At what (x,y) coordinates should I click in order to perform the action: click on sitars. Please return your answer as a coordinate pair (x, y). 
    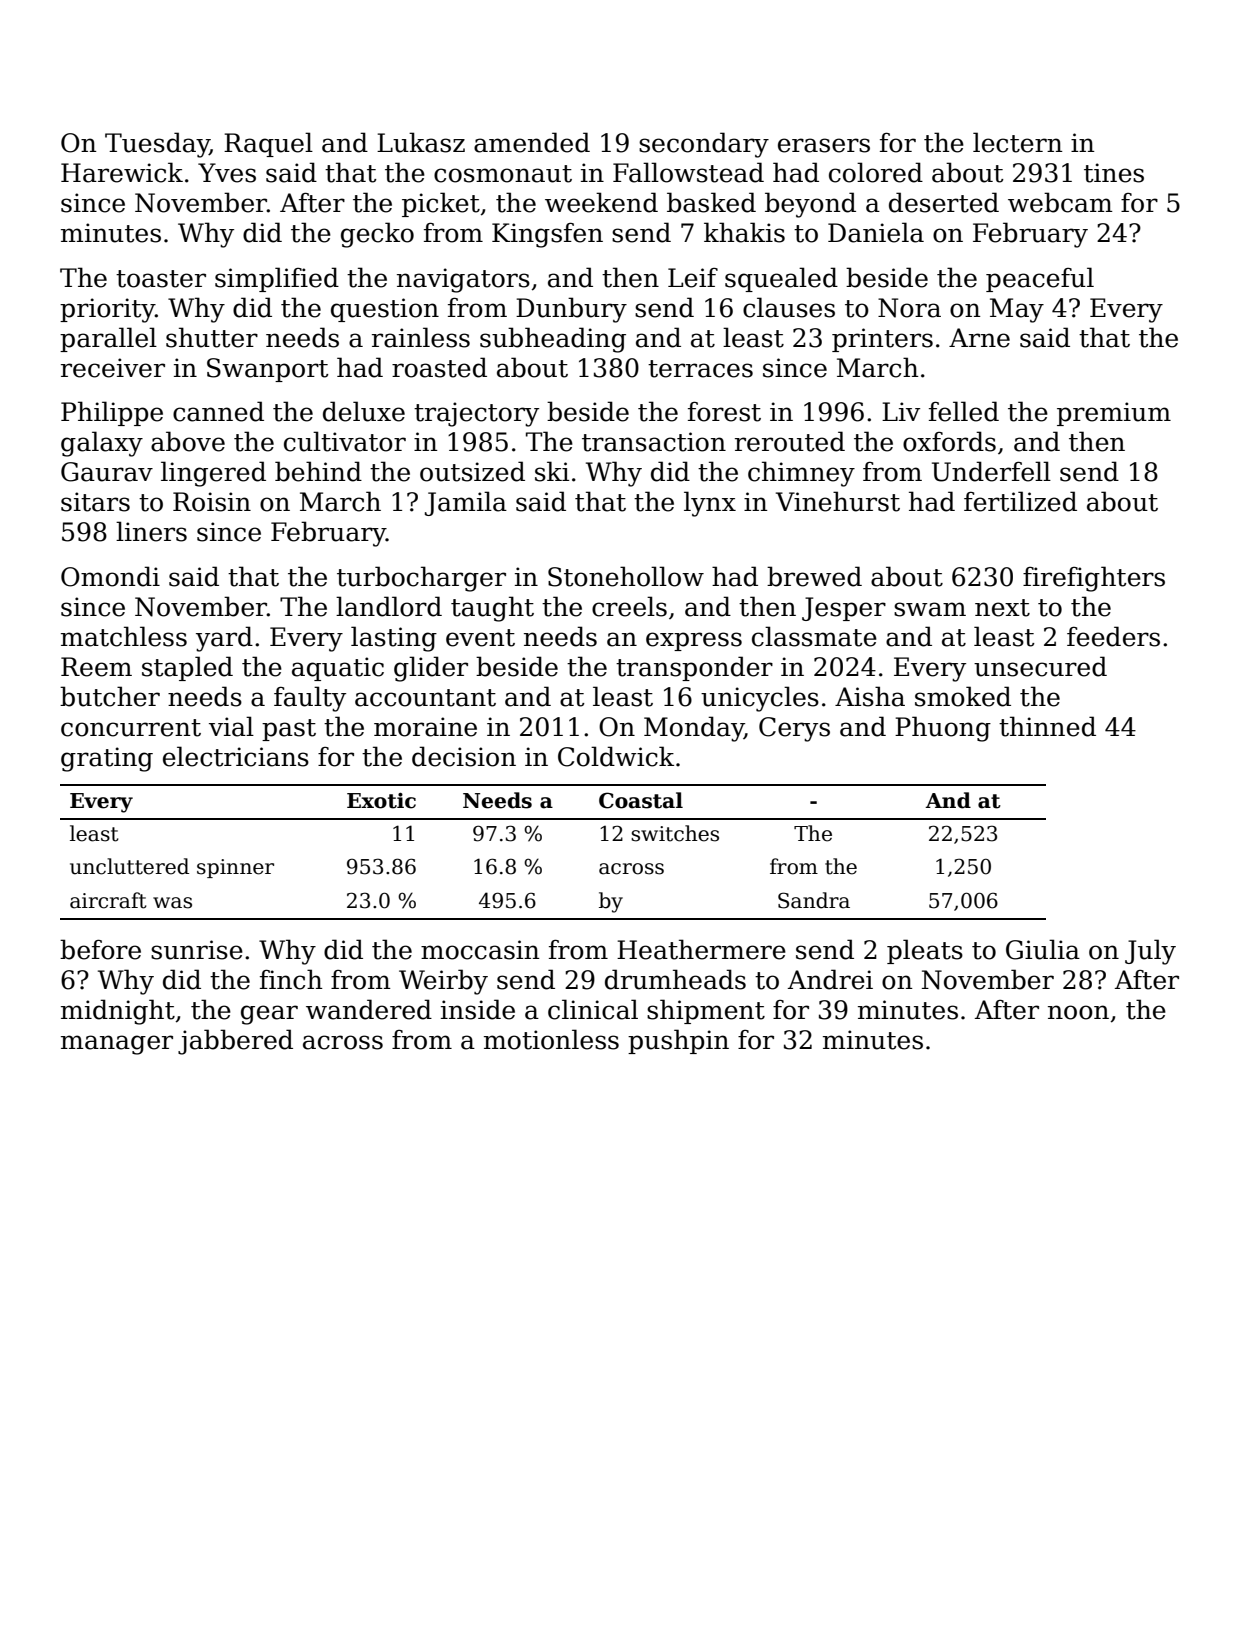
    Looking at the image, I should click on (95, 502).
